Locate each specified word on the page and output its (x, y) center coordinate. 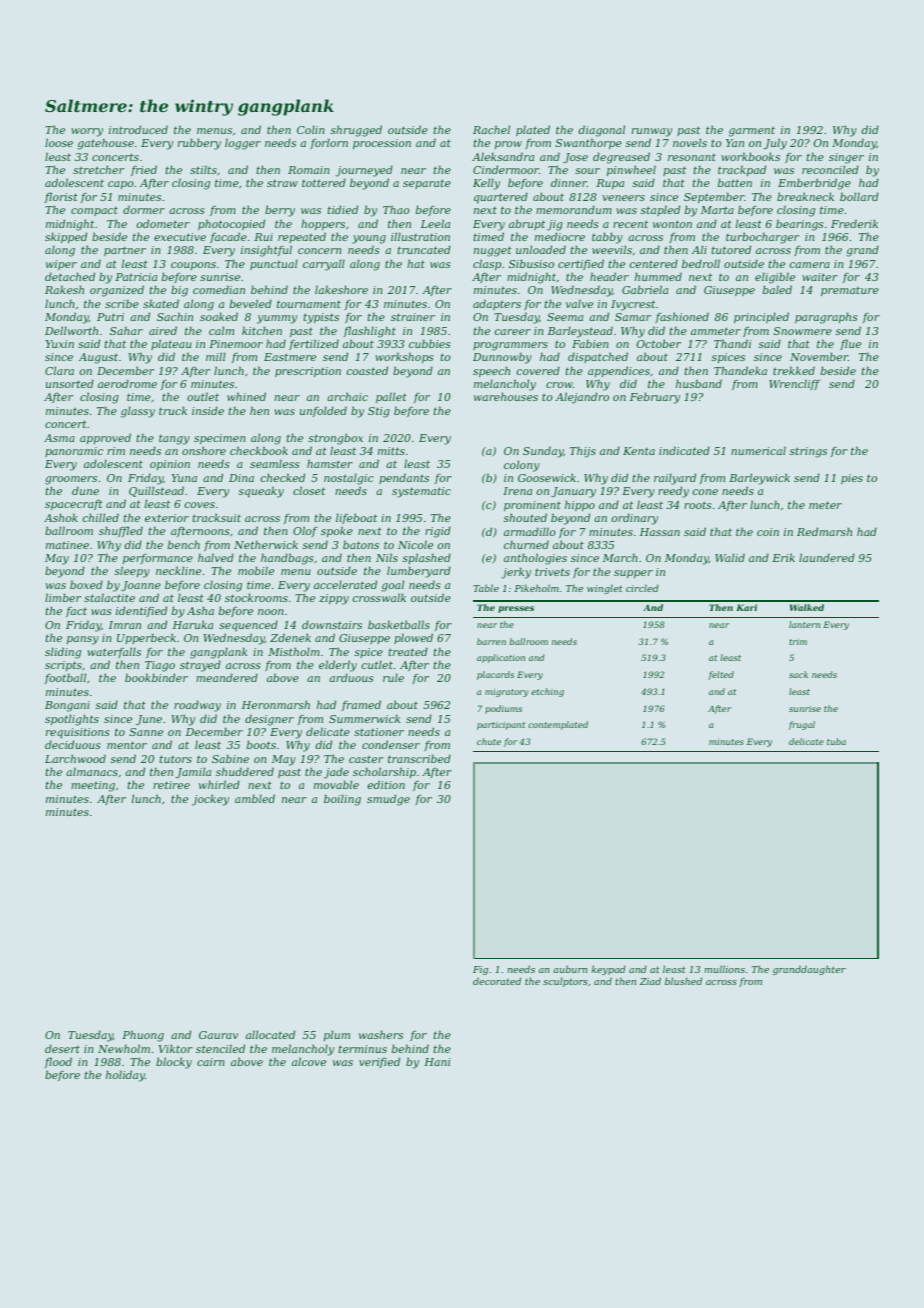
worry (87, 132)
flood (58, 1062)
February (655, 398)
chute (489, 741)
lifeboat (356, 518)
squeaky (261, 492)
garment (752, 132)
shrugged (356, 131)
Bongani (67, 706)
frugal (802, 725)
